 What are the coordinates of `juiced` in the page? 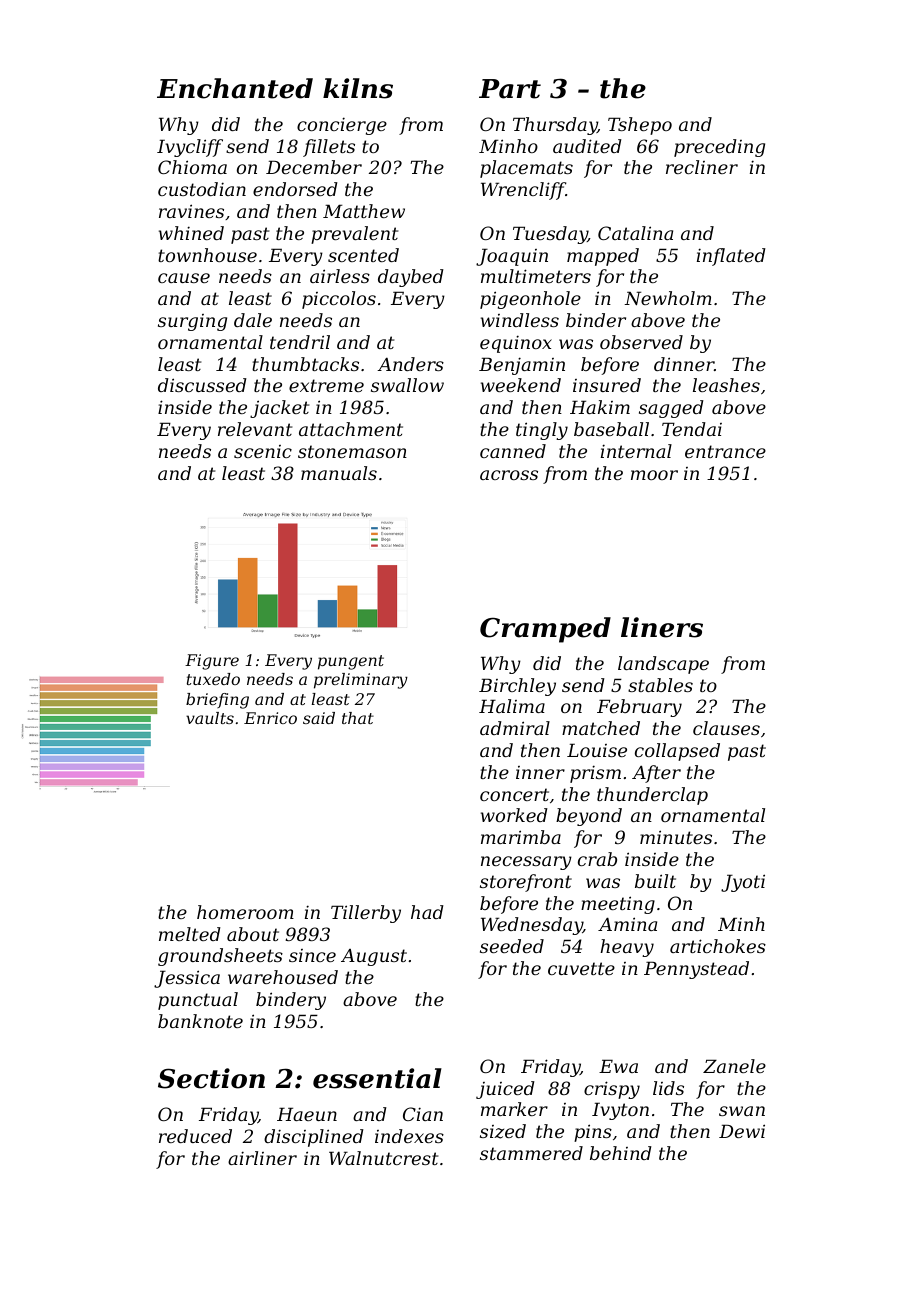 It's located at (505, 1090).
